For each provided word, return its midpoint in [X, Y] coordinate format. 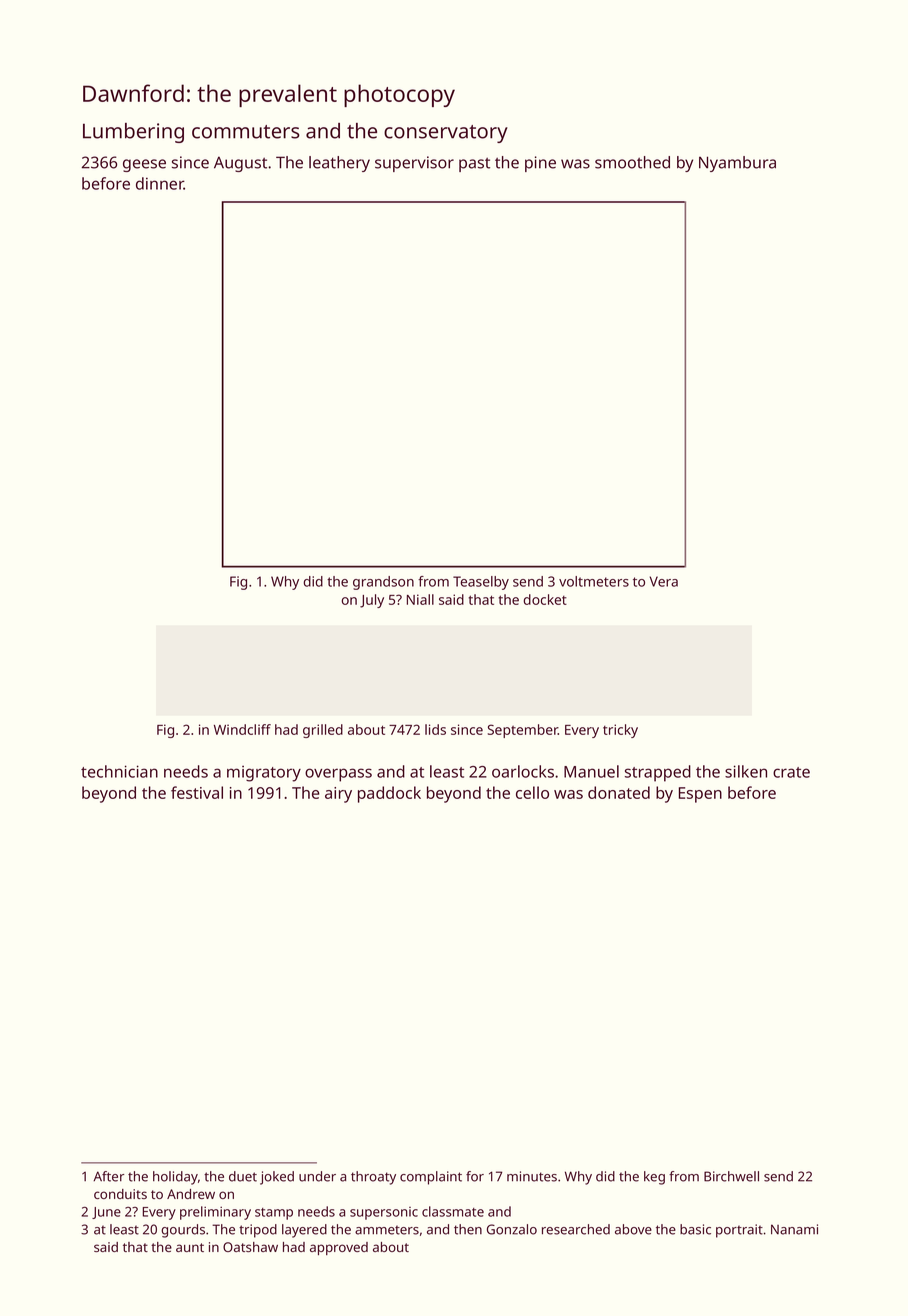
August [240, 164]
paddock [389, 794]
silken [746, 771]
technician [119, 771]
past [474, 164]
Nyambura [737, 164]
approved [339, 1248]
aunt [190, 1247]
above [633, 1229]
